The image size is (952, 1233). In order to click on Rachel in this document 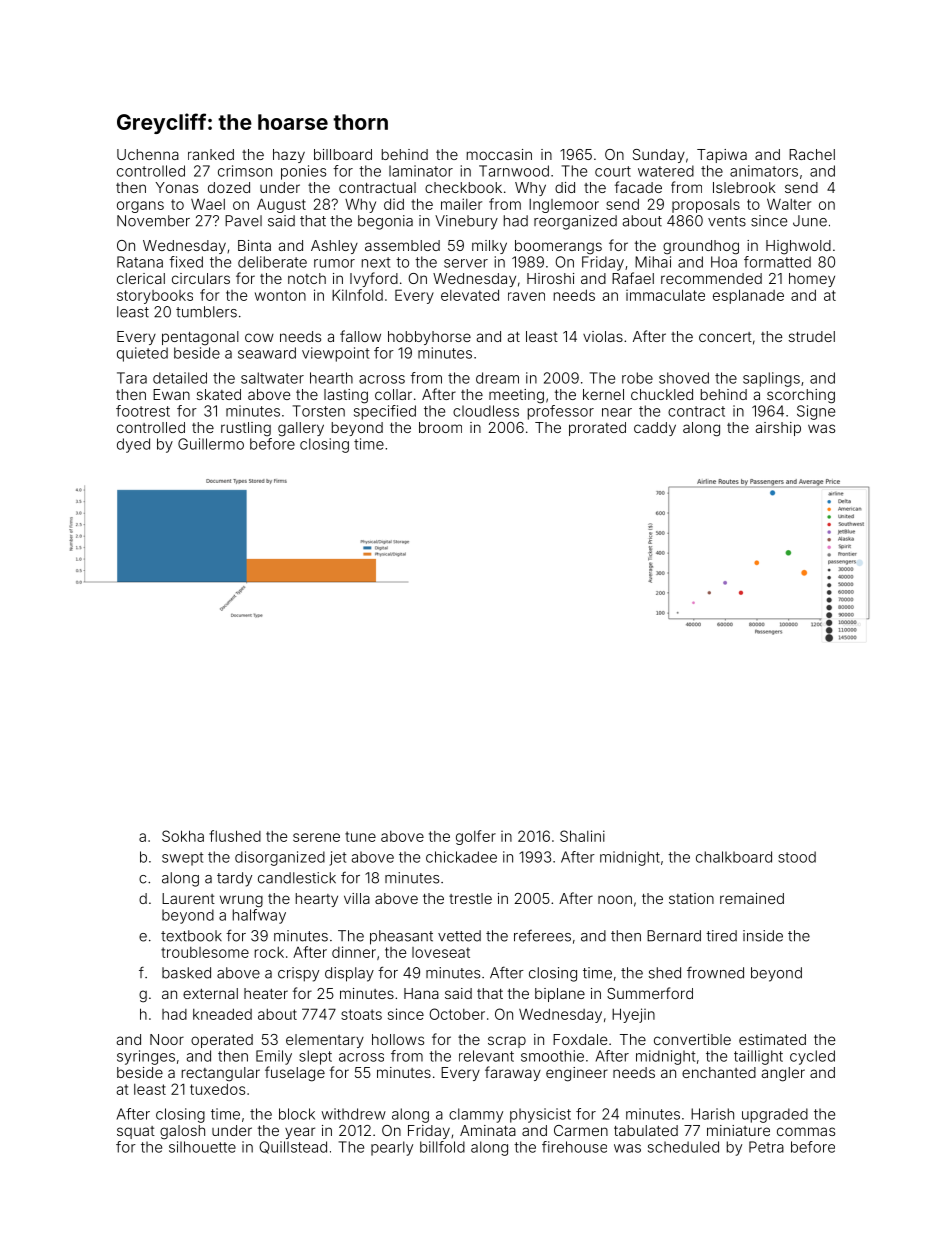, I will do `click(812, 154)`.
